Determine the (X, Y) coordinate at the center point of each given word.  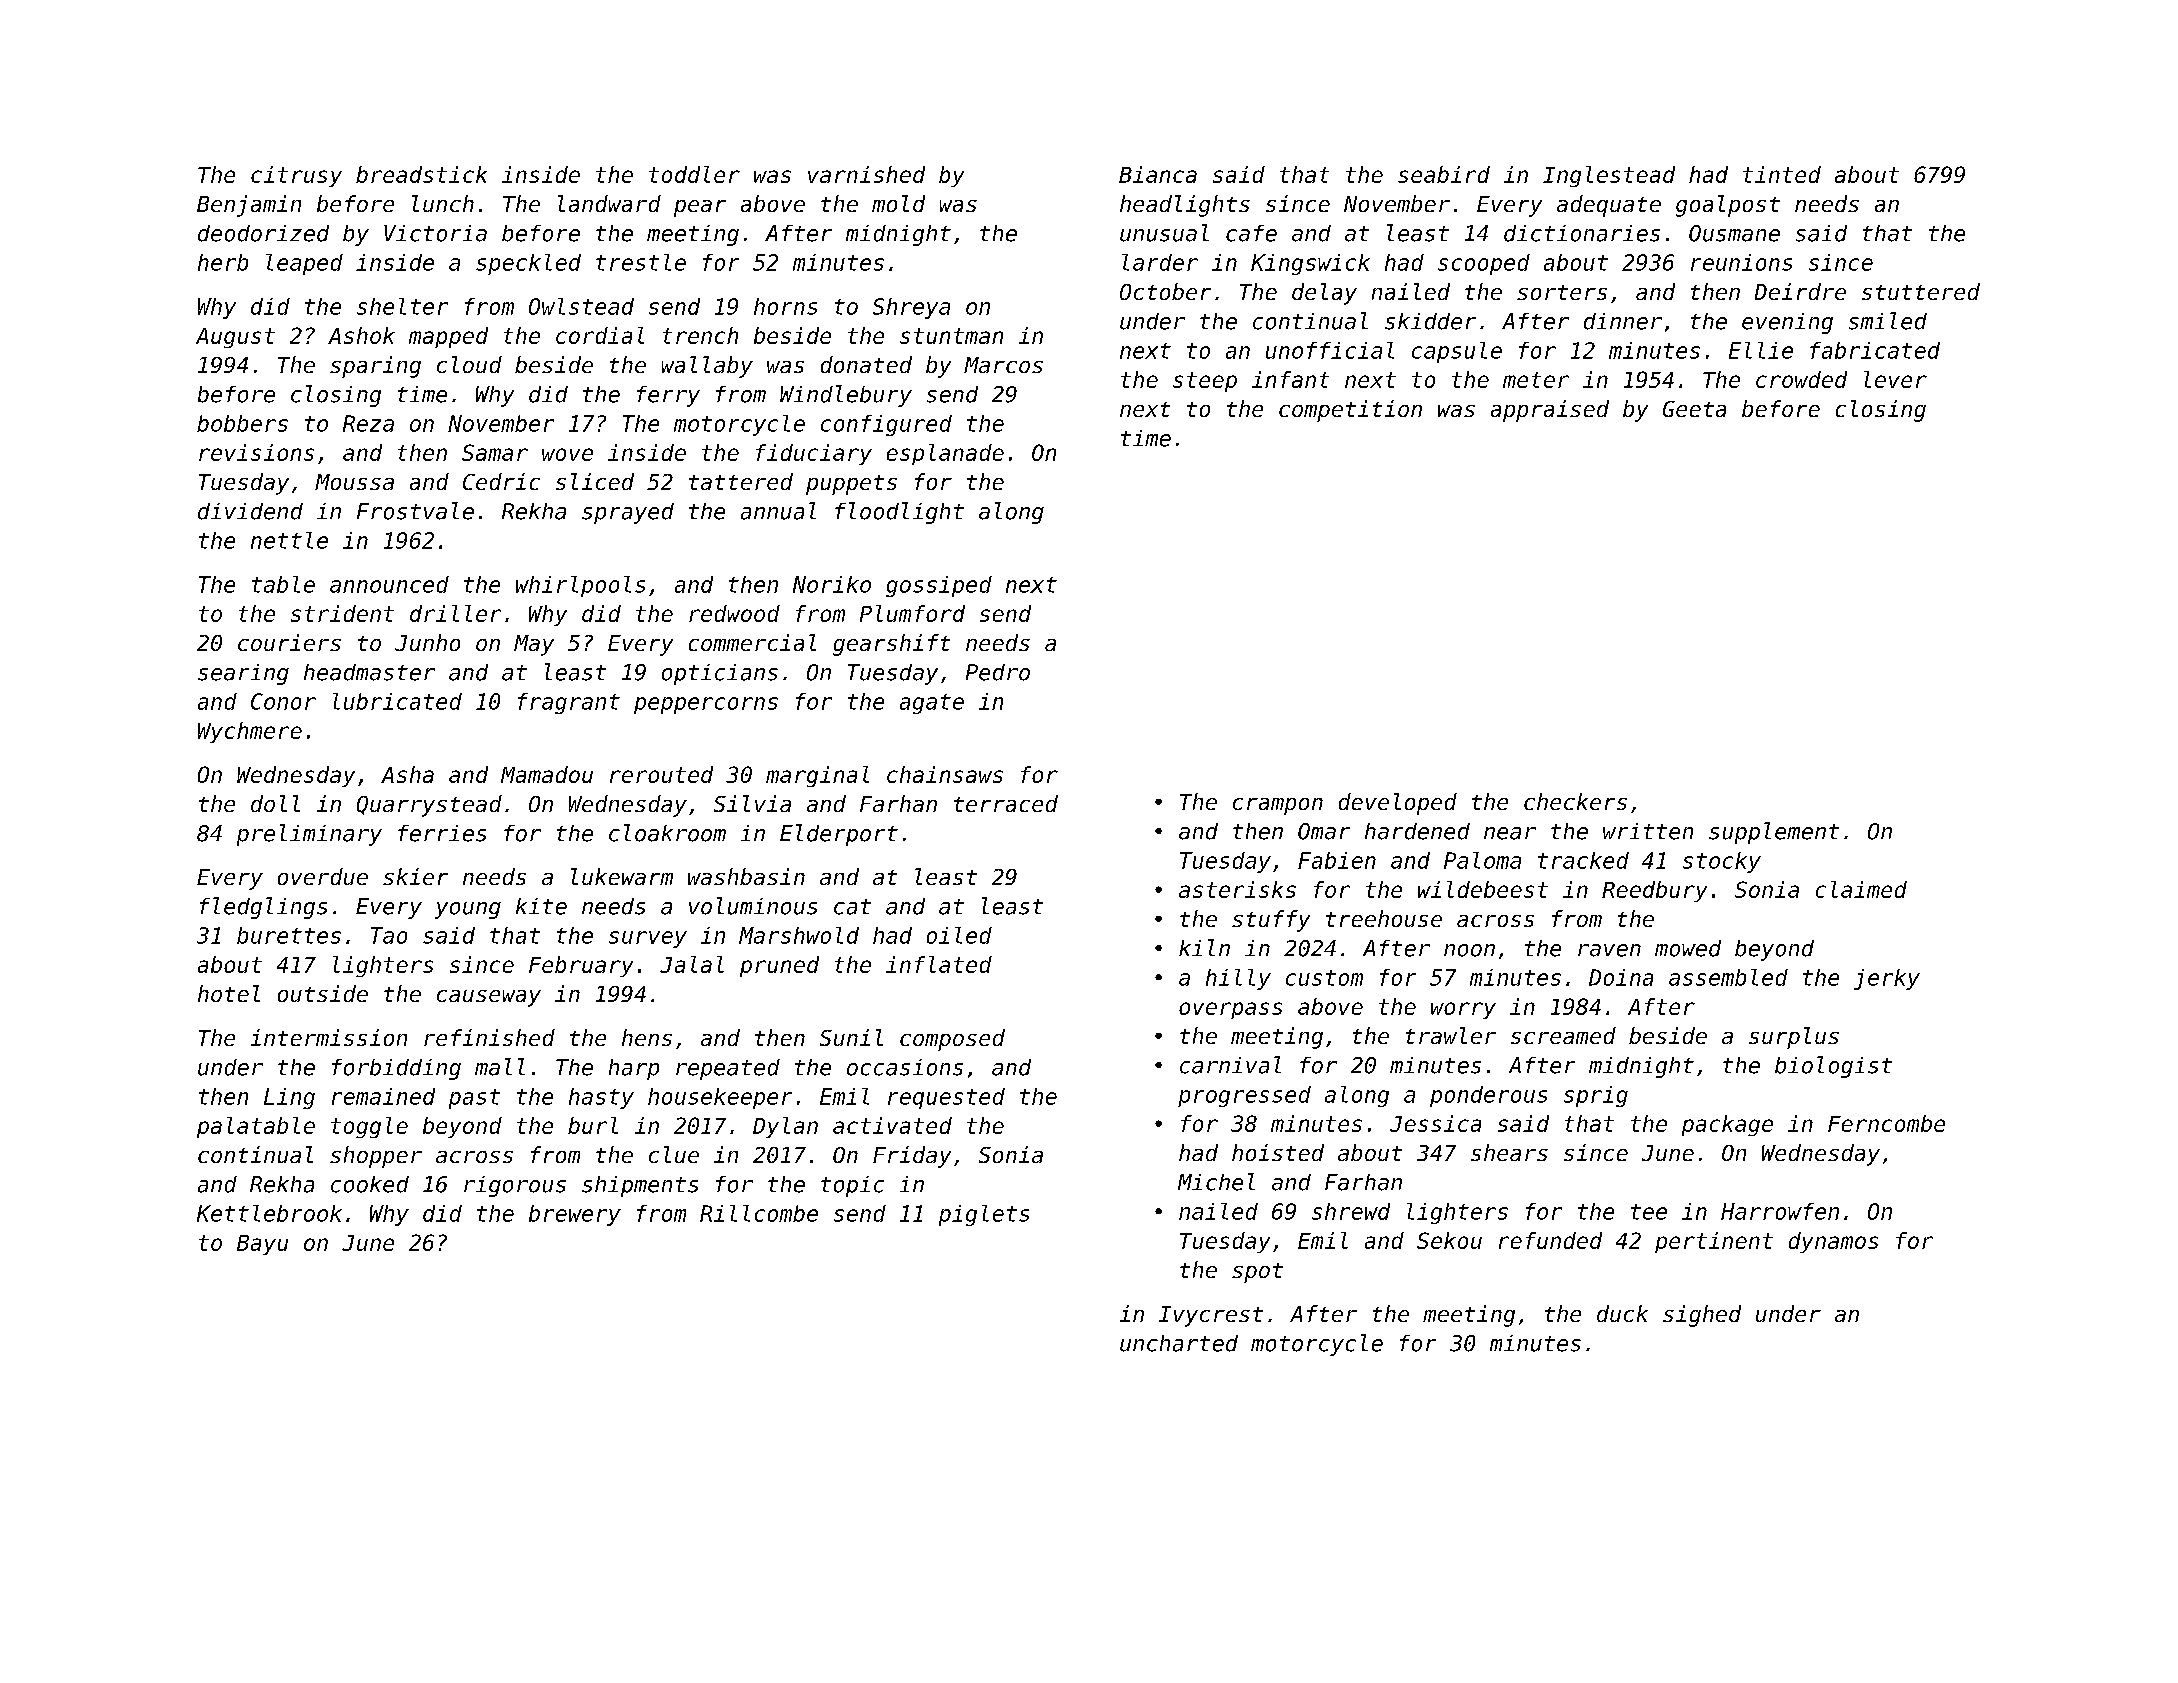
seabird (1444, 174)
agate (932, 704)
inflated (939, 964)
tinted (1782, 174)
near (1510, 833)
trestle (641, 262)
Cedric (501, 481)
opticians (720, 674)
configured (886, 425)
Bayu (262, 1245)
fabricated (1875, 350)
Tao (389, 935)
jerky (1887, 979)
